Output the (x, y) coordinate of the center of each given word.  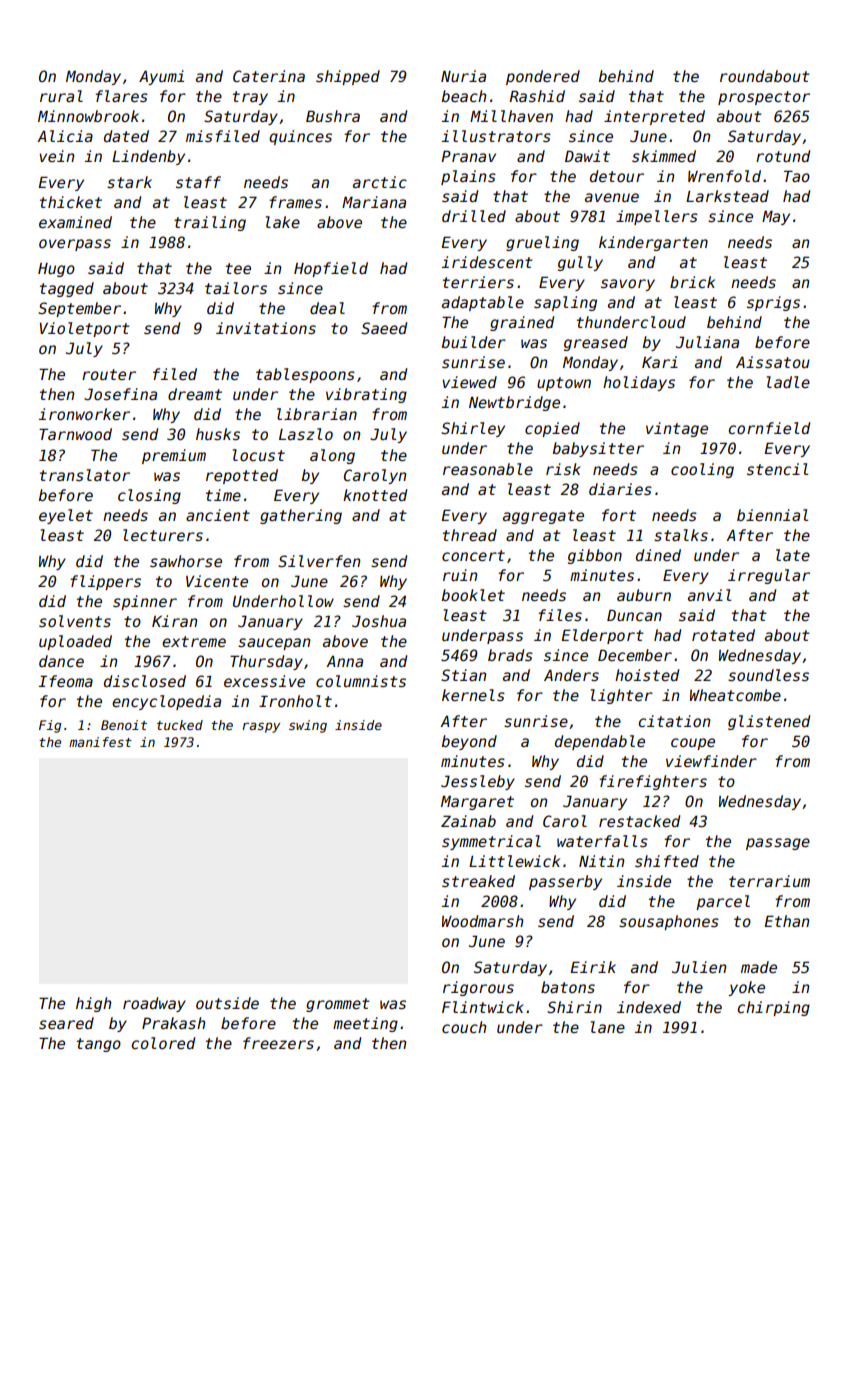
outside (227, 1003)
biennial (772, 515)
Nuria (463, 76)
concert (473, 555)
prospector (764, 98)
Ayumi (161, 77)
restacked (639, 821)
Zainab (468, 821)
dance (61, 661)
